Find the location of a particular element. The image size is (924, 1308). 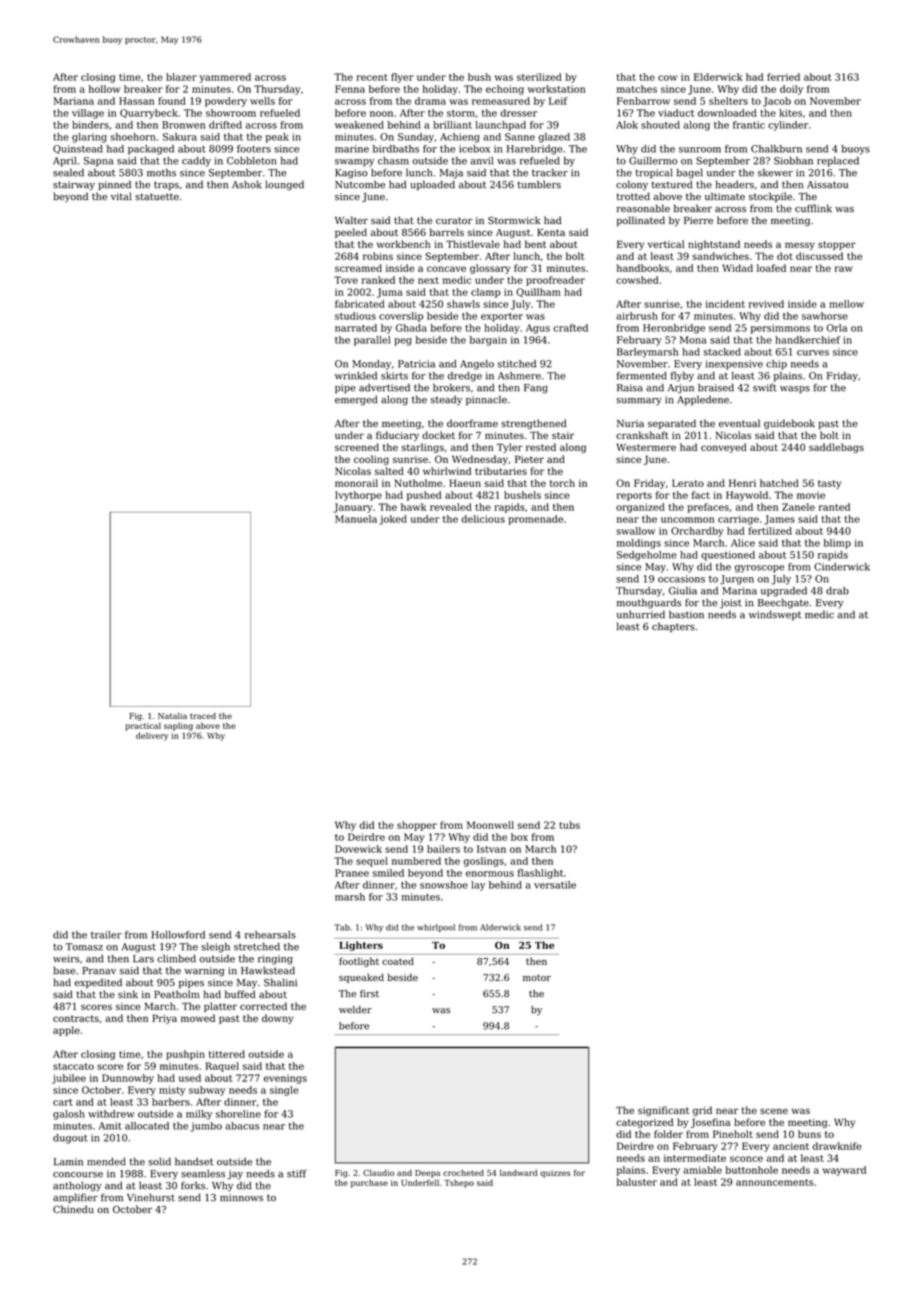

jay is located at coordinates (235, 1175).
